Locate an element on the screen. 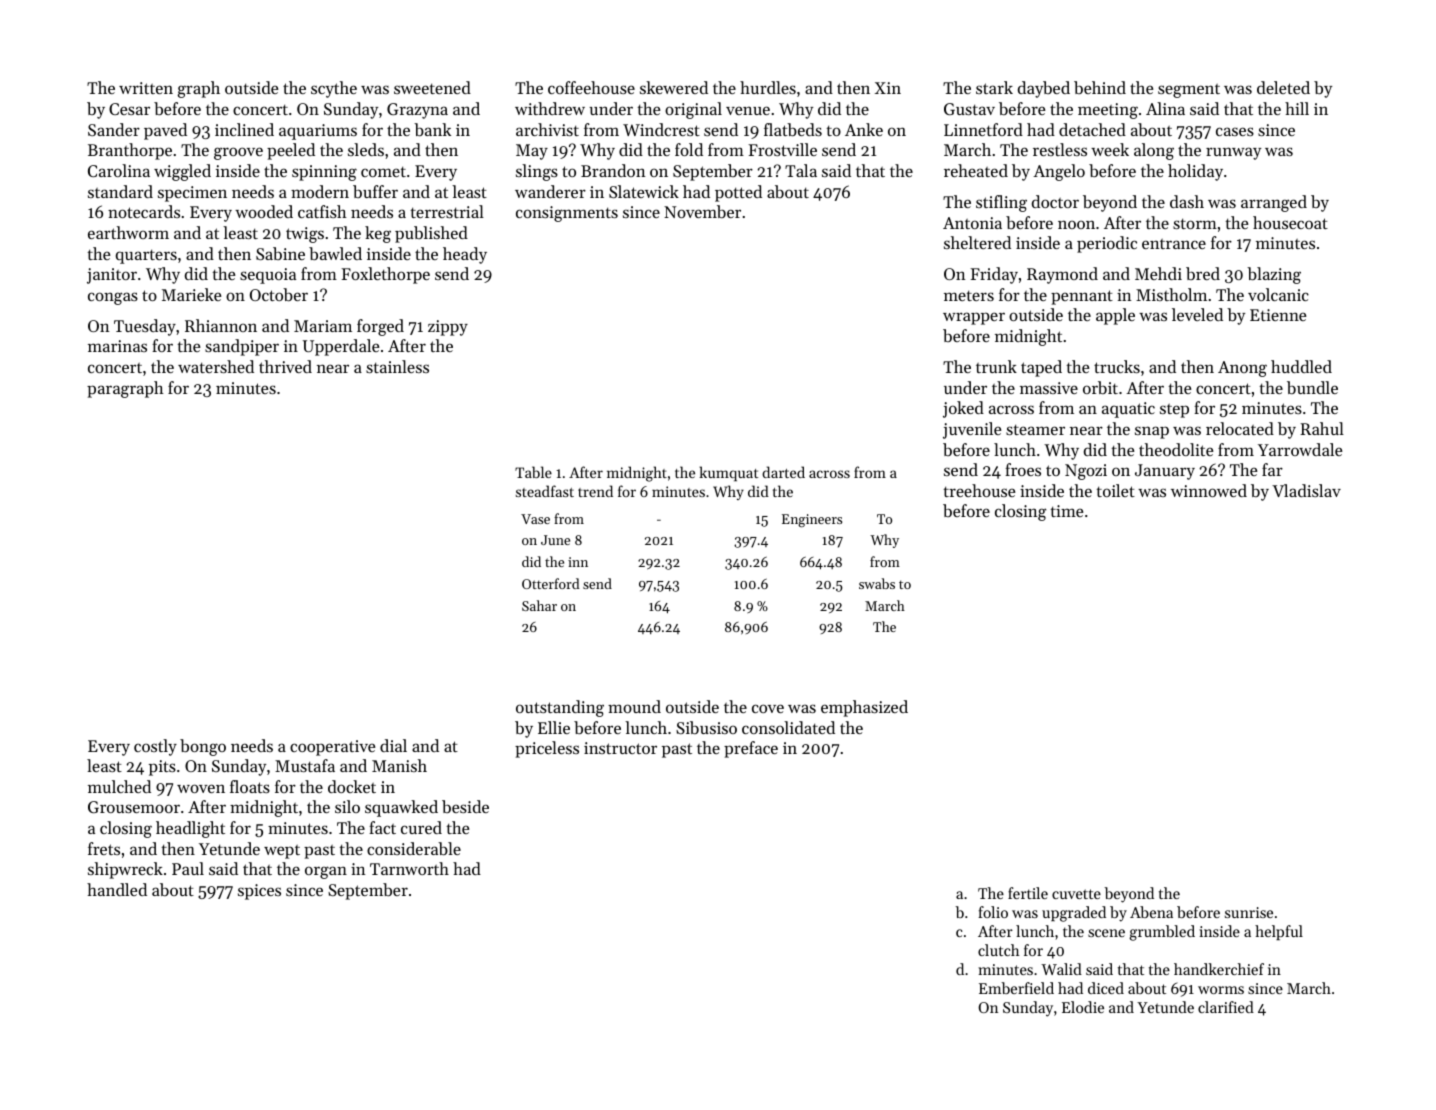 The image size is (1436, 1110). coffeehouse is located at coordinates (591, 87).
